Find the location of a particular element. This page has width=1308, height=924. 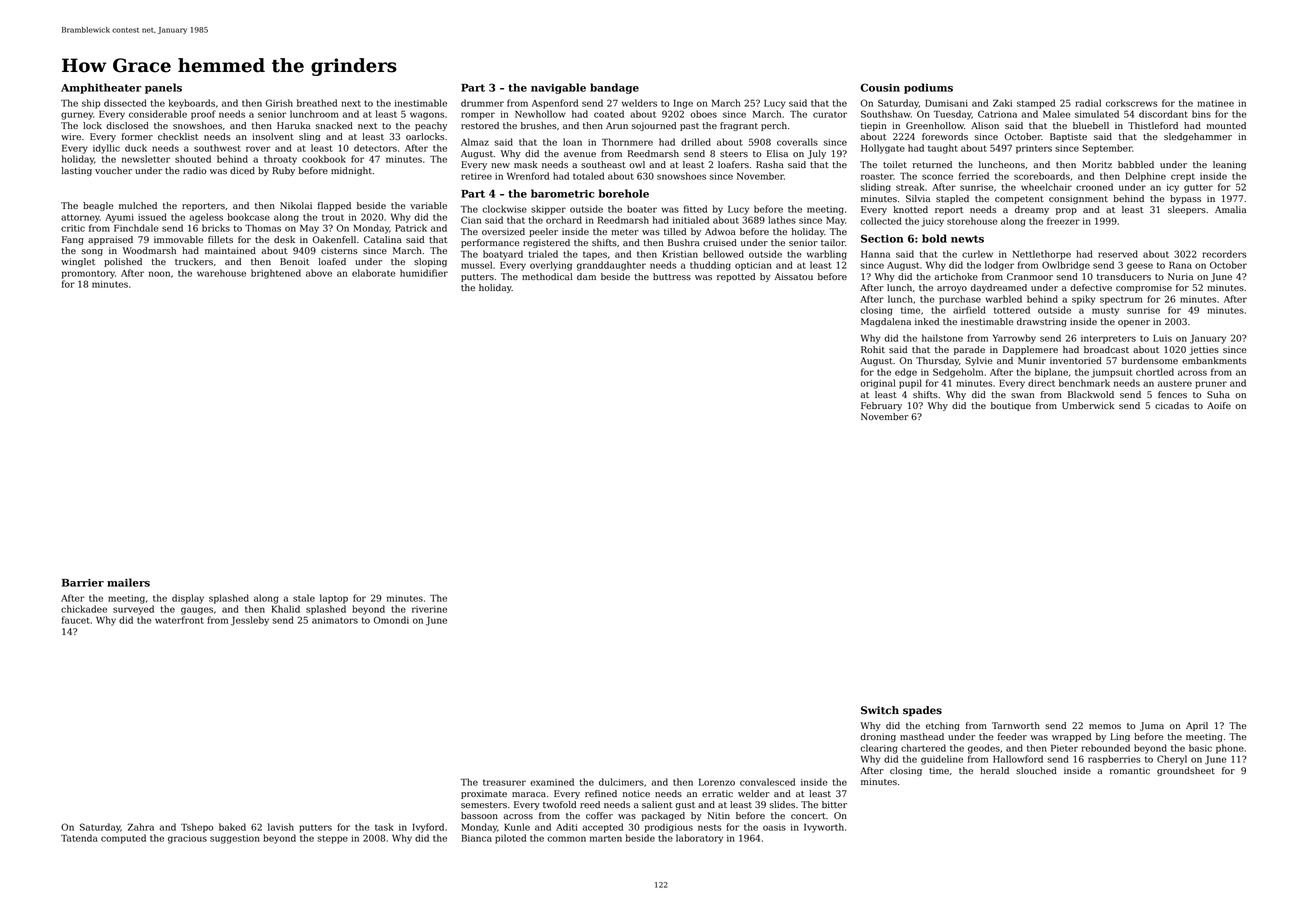

faucet is located at coordinates (76, 620).
